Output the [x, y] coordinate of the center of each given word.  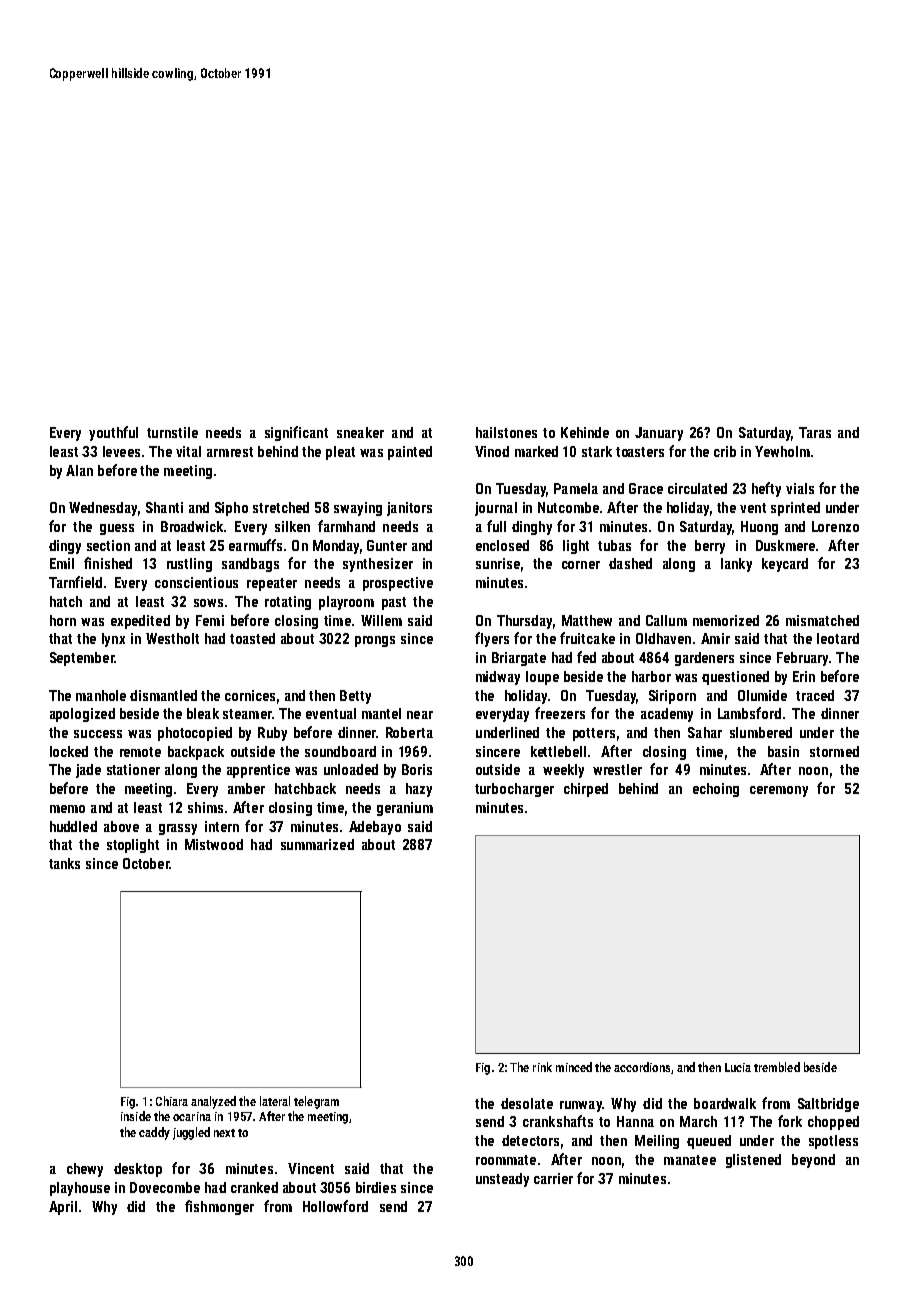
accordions [642, 1067]
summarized [317, 844]
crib [725, 451]
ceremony [779, 791]
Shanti [164, 507]
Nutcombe [568, 507]
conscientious [196, 582]
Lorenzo [835, 526]
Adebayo [375, 828]
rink [542, 1067]
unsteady [502, 1180]
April [63, 1208]
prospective [398, 584]
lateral [275, 1101]
